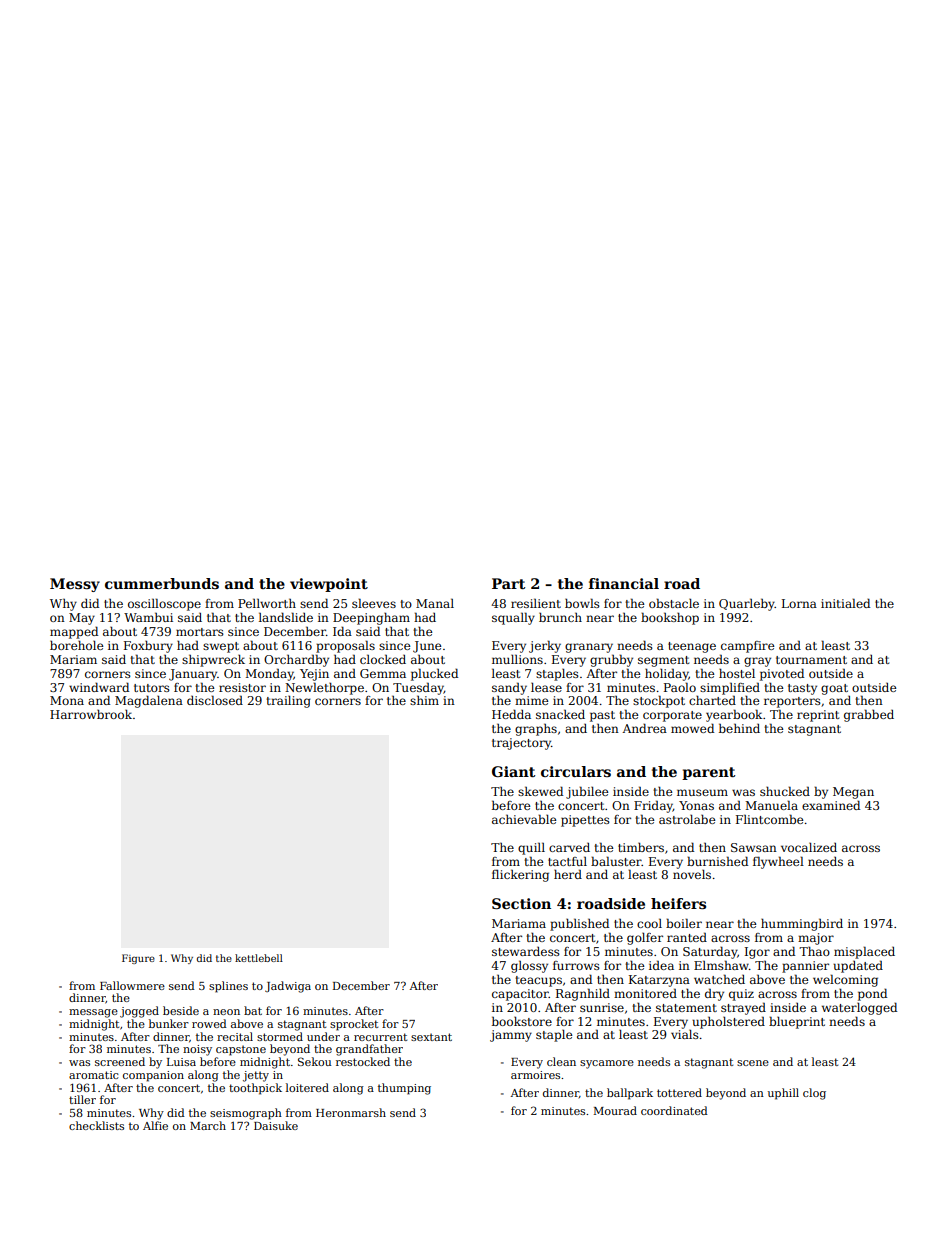 The width and height of the page is (952, 1233). What do you see at coordinates (75, 585) in the page?
I see `Messy` at bounding box center [75, 585].
